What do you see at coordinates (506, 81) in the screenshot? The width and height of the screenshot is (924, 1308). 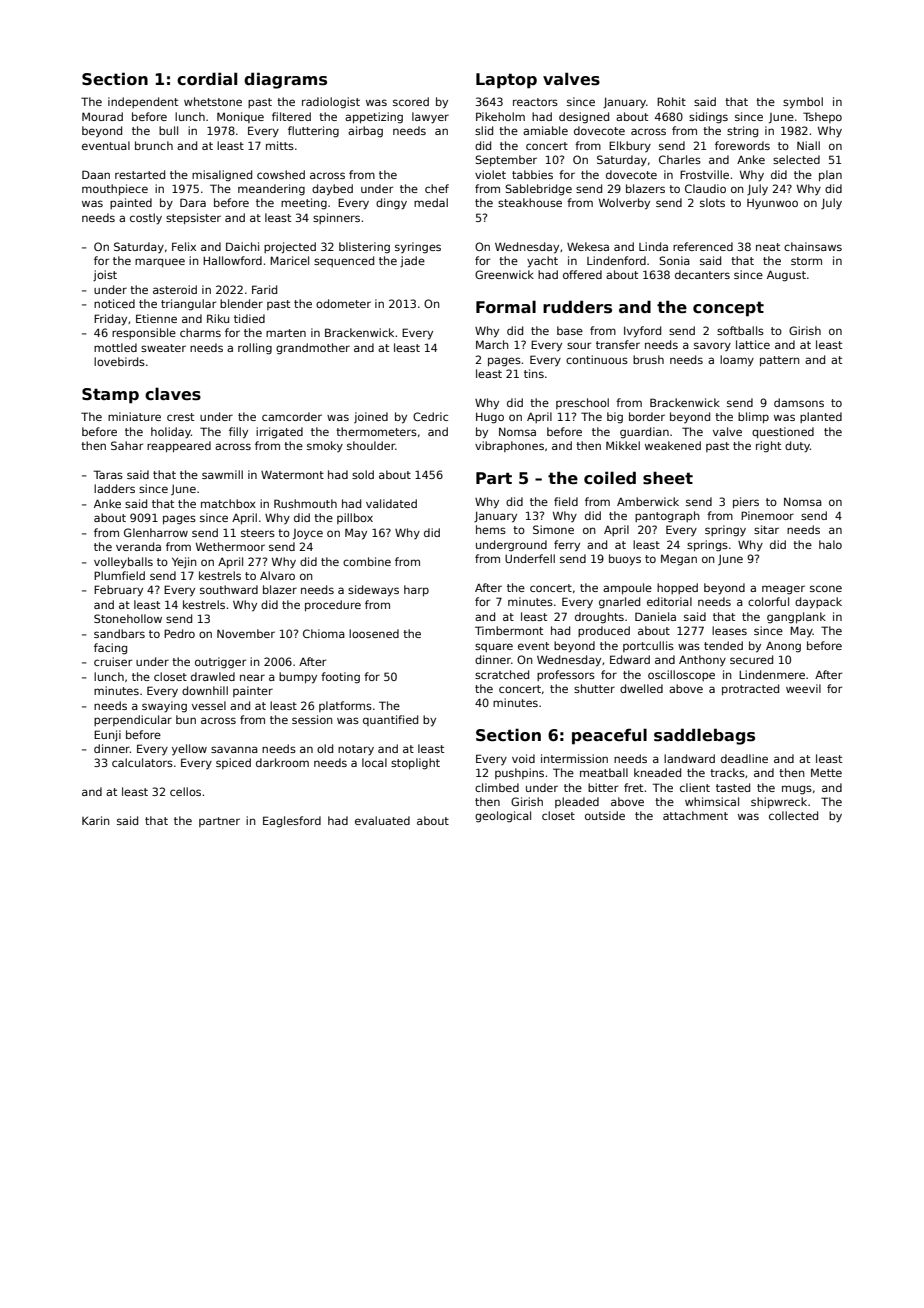 I see `Laptop` at bounding box center [506, 81].
